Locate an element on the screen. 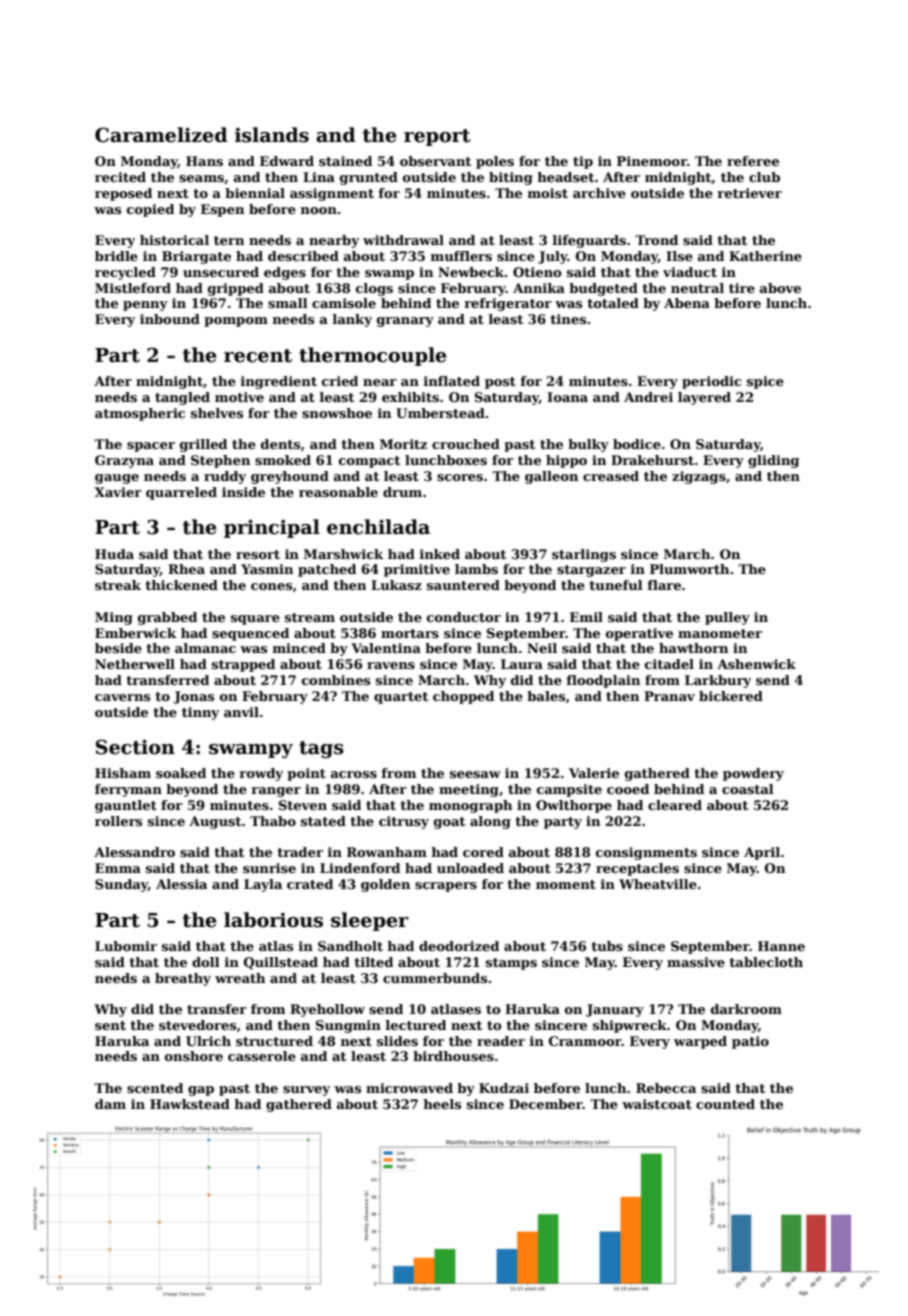 This screenshot has width=908, height=1316. recited is located at coordinates (120, 177).
